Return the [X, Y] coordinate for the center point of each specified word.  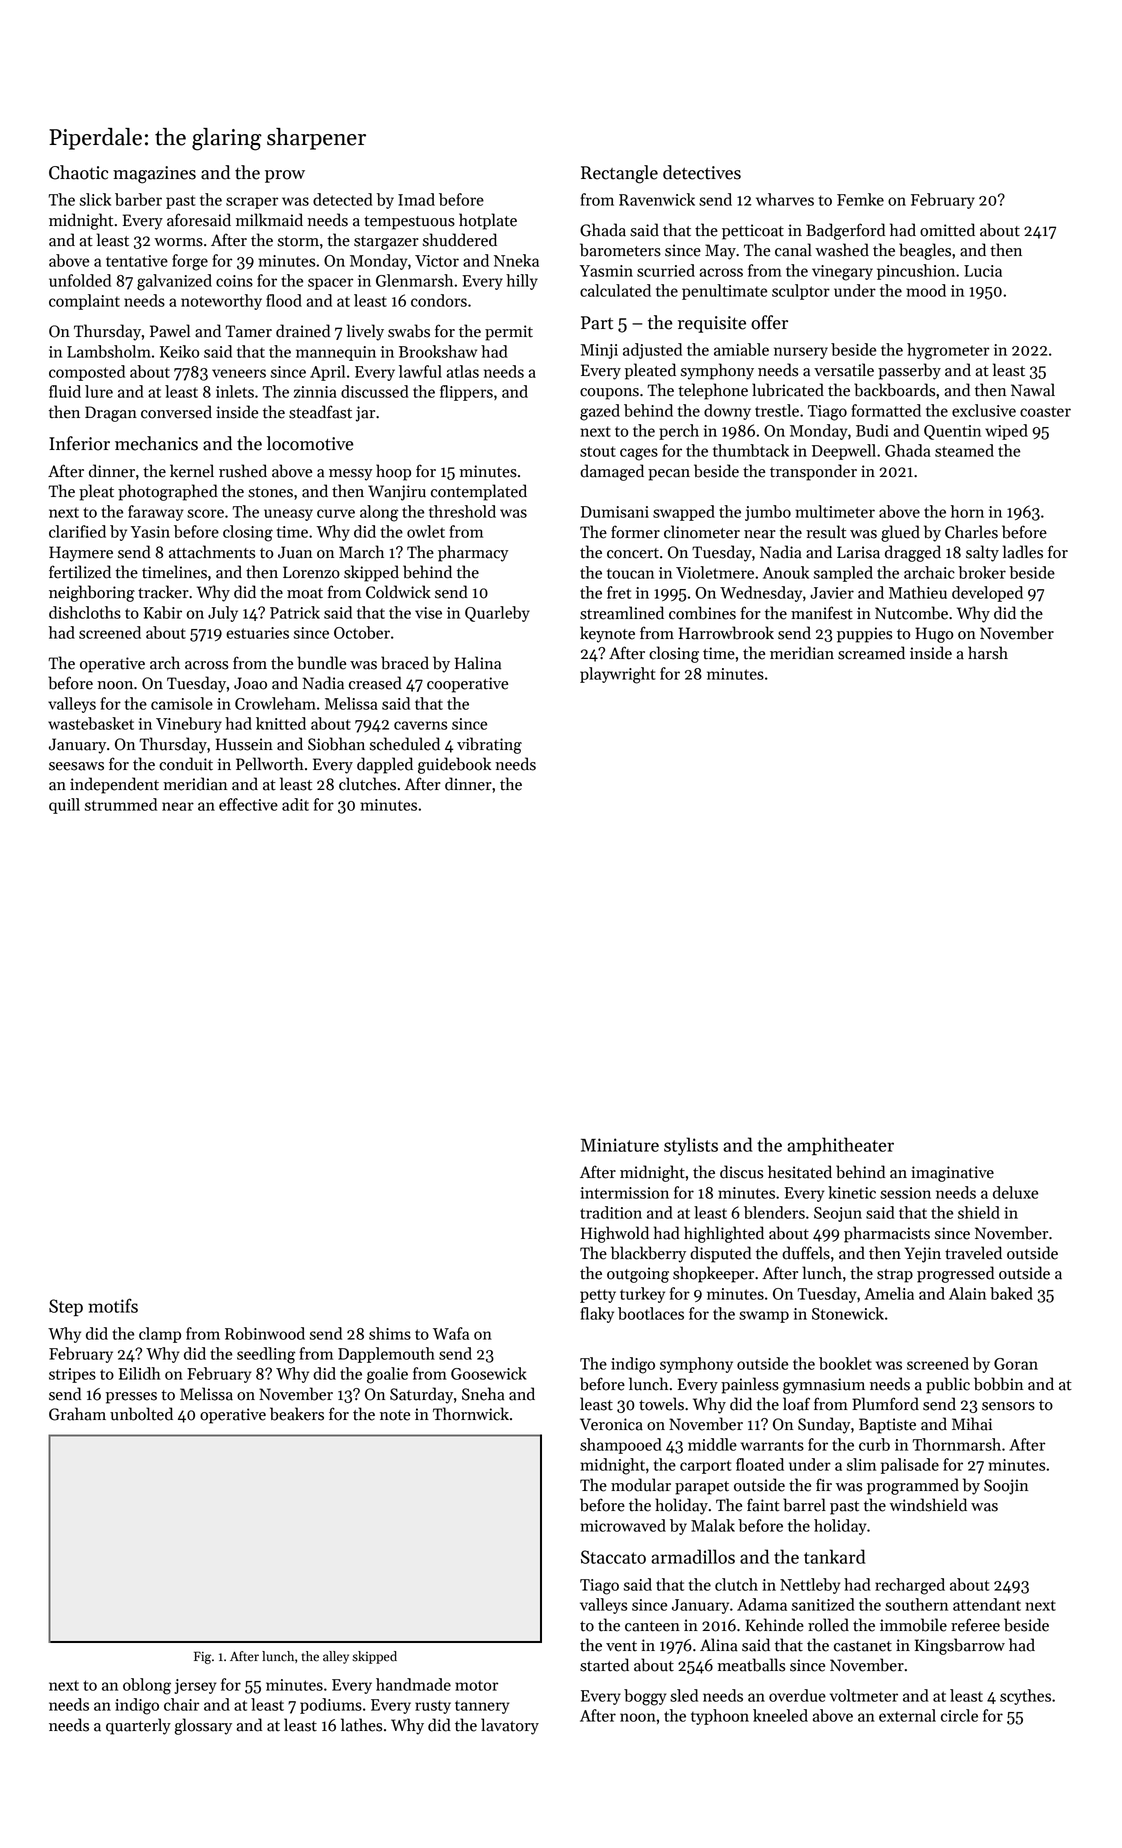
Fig [202, 1657]
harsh [988, 653]
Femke [860, 199]
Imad [416, 199]
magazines [154, 175]
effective [248, 804]
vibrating [489, 745]
